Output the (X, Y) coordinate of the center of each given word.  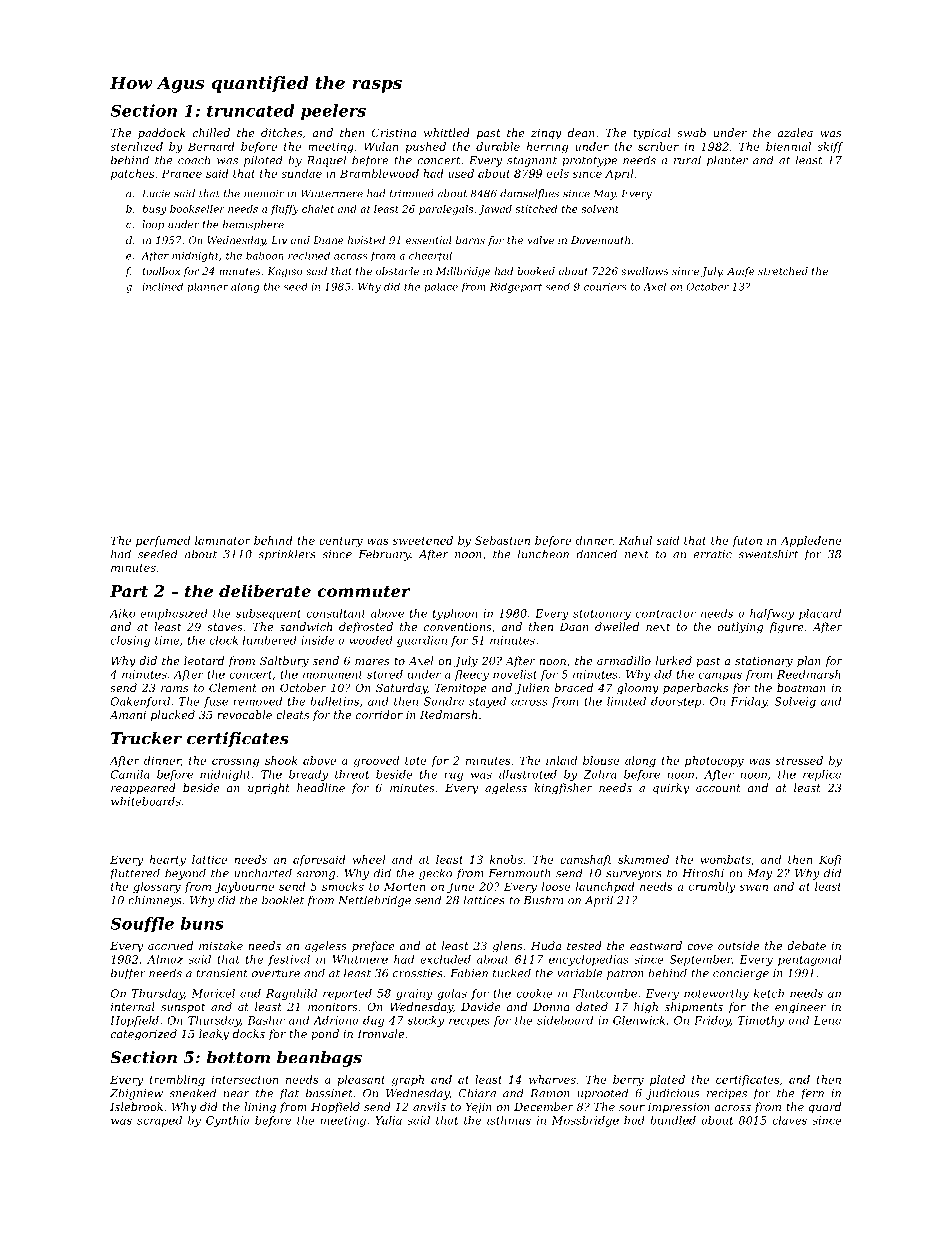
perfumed (163, 541)
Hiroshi (703, 873)
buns (202, 923)
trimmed (412, 193)
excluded (445, 959)
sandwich (306, 626)
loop (153, 225)
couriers (605, 287)
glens (507, 947)
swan (754, 888)
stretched (783, 271)
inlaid (561, 760)
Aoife (741, 272)
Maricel (213, 993)
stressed (799, 760)
